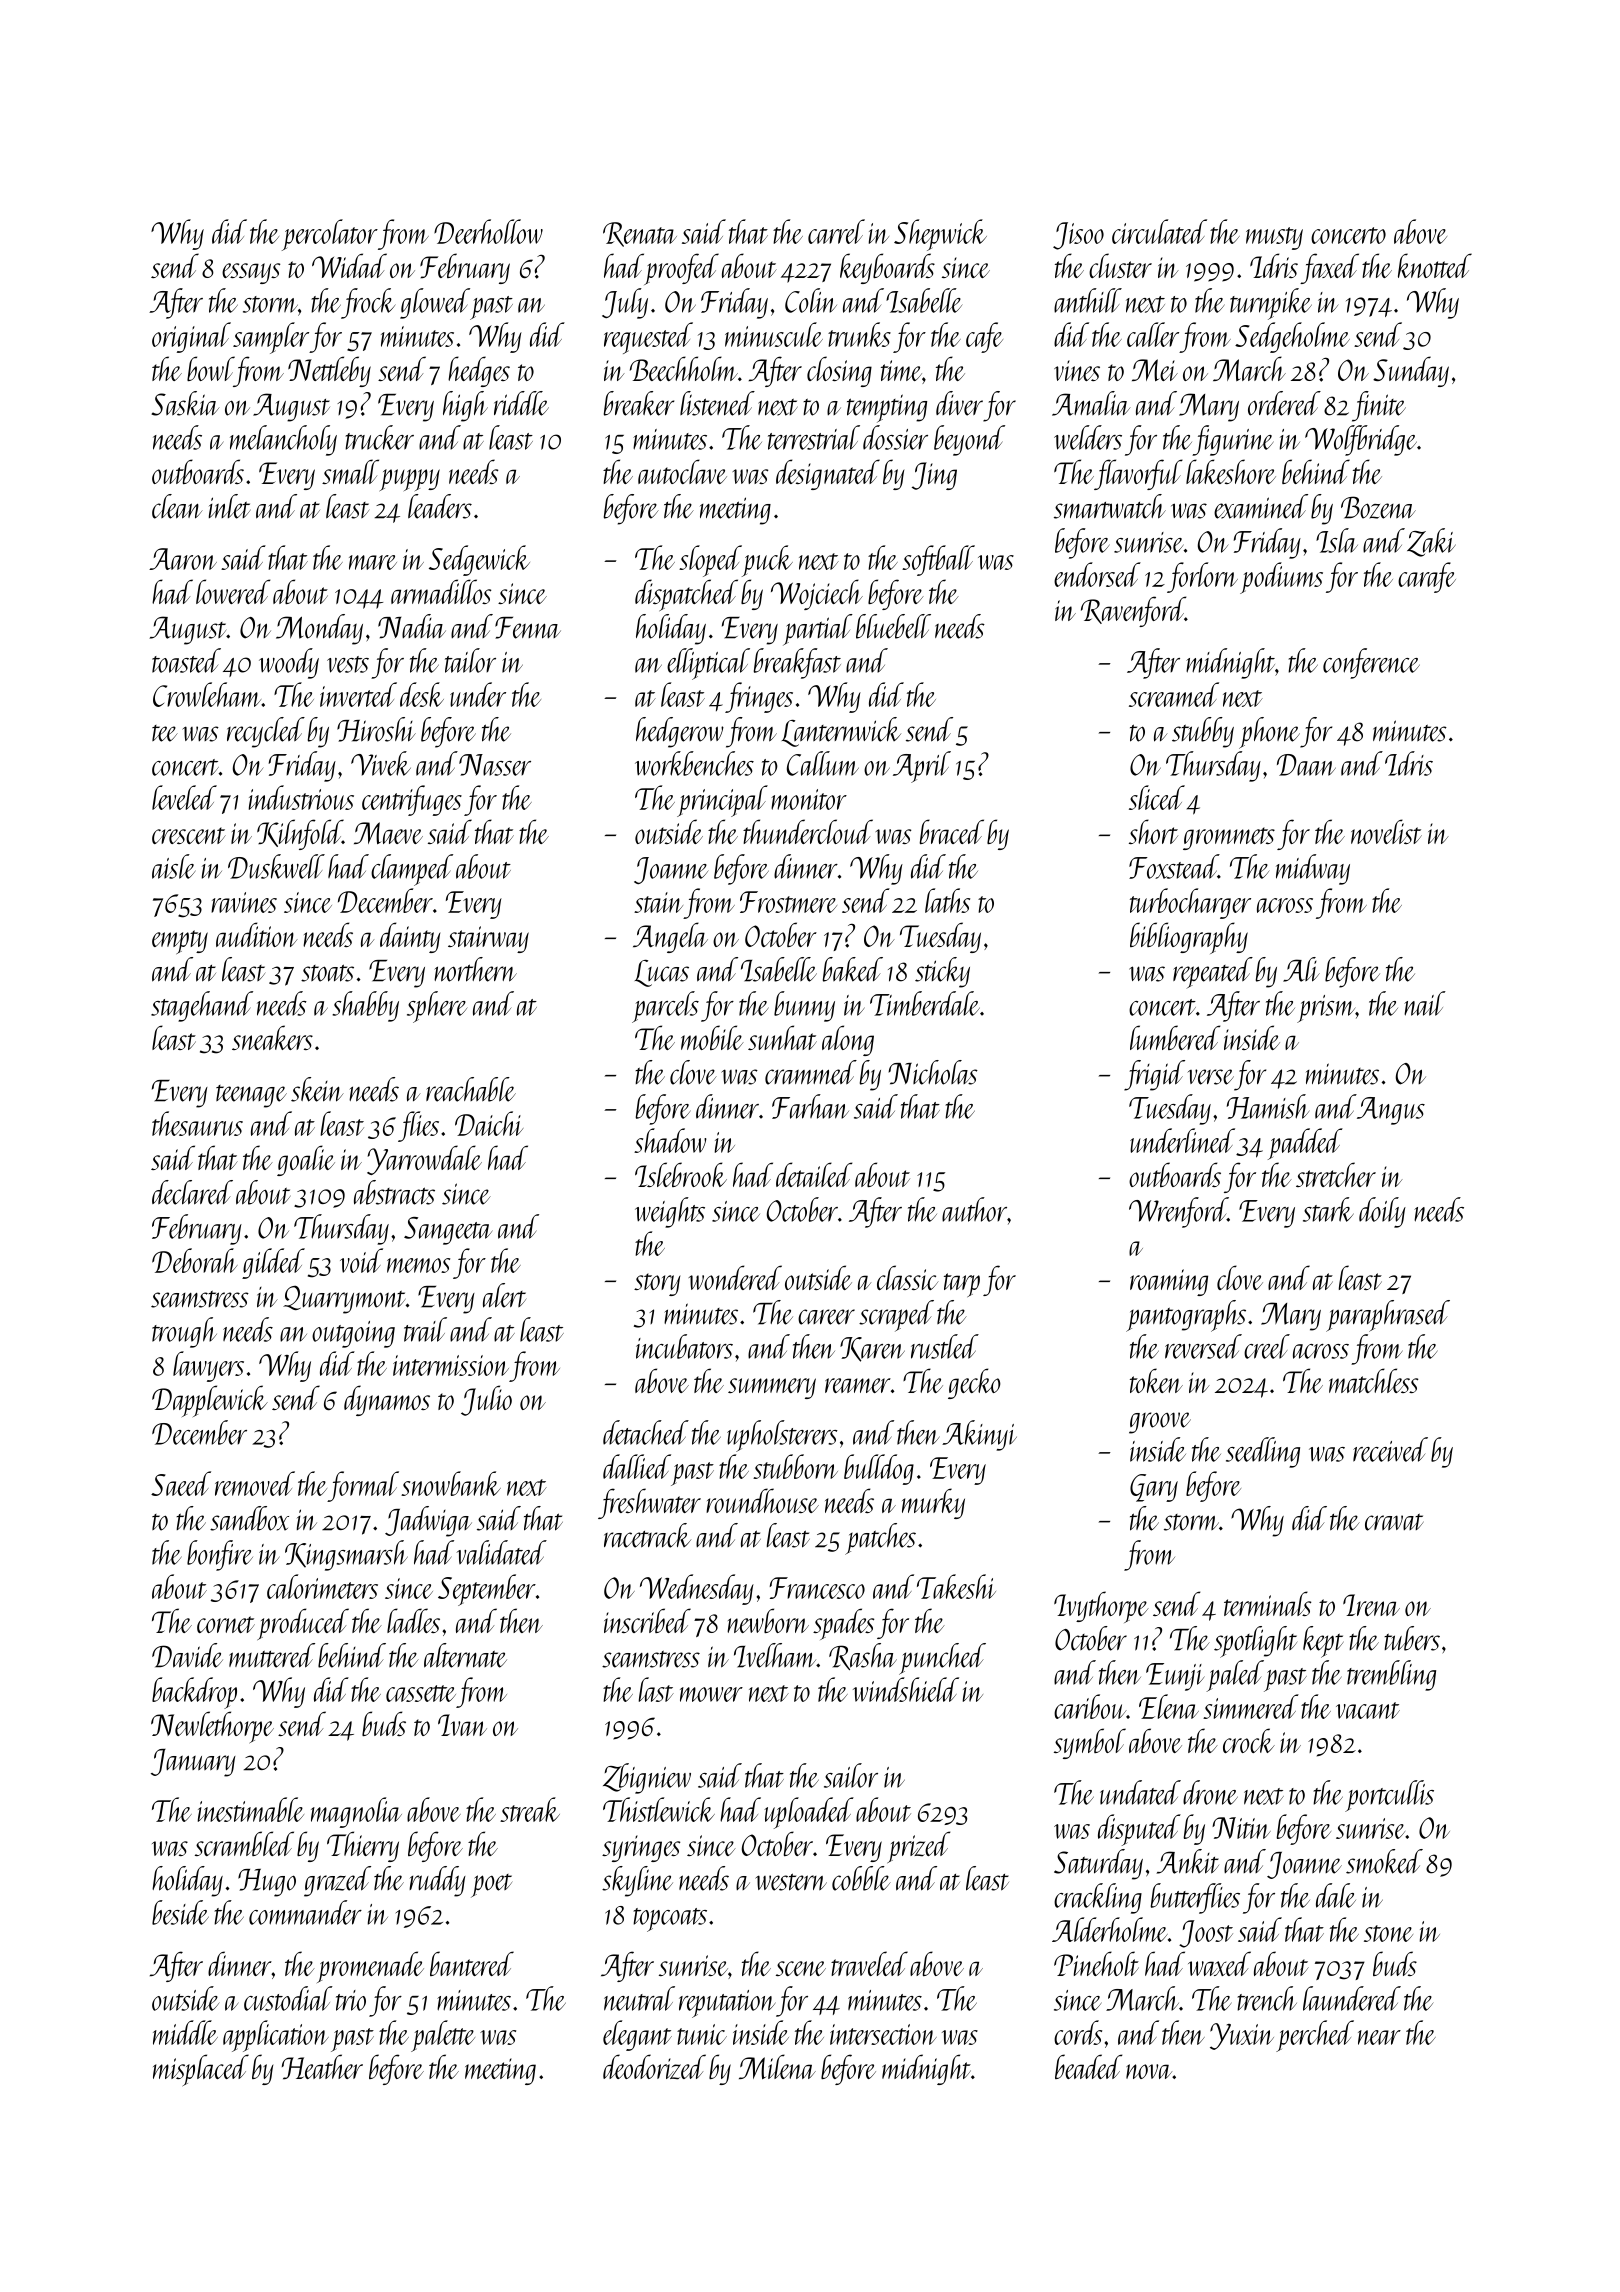 This screenshot has width=1620, height=2292. I want to click on creel, so click(1267, 1346).
